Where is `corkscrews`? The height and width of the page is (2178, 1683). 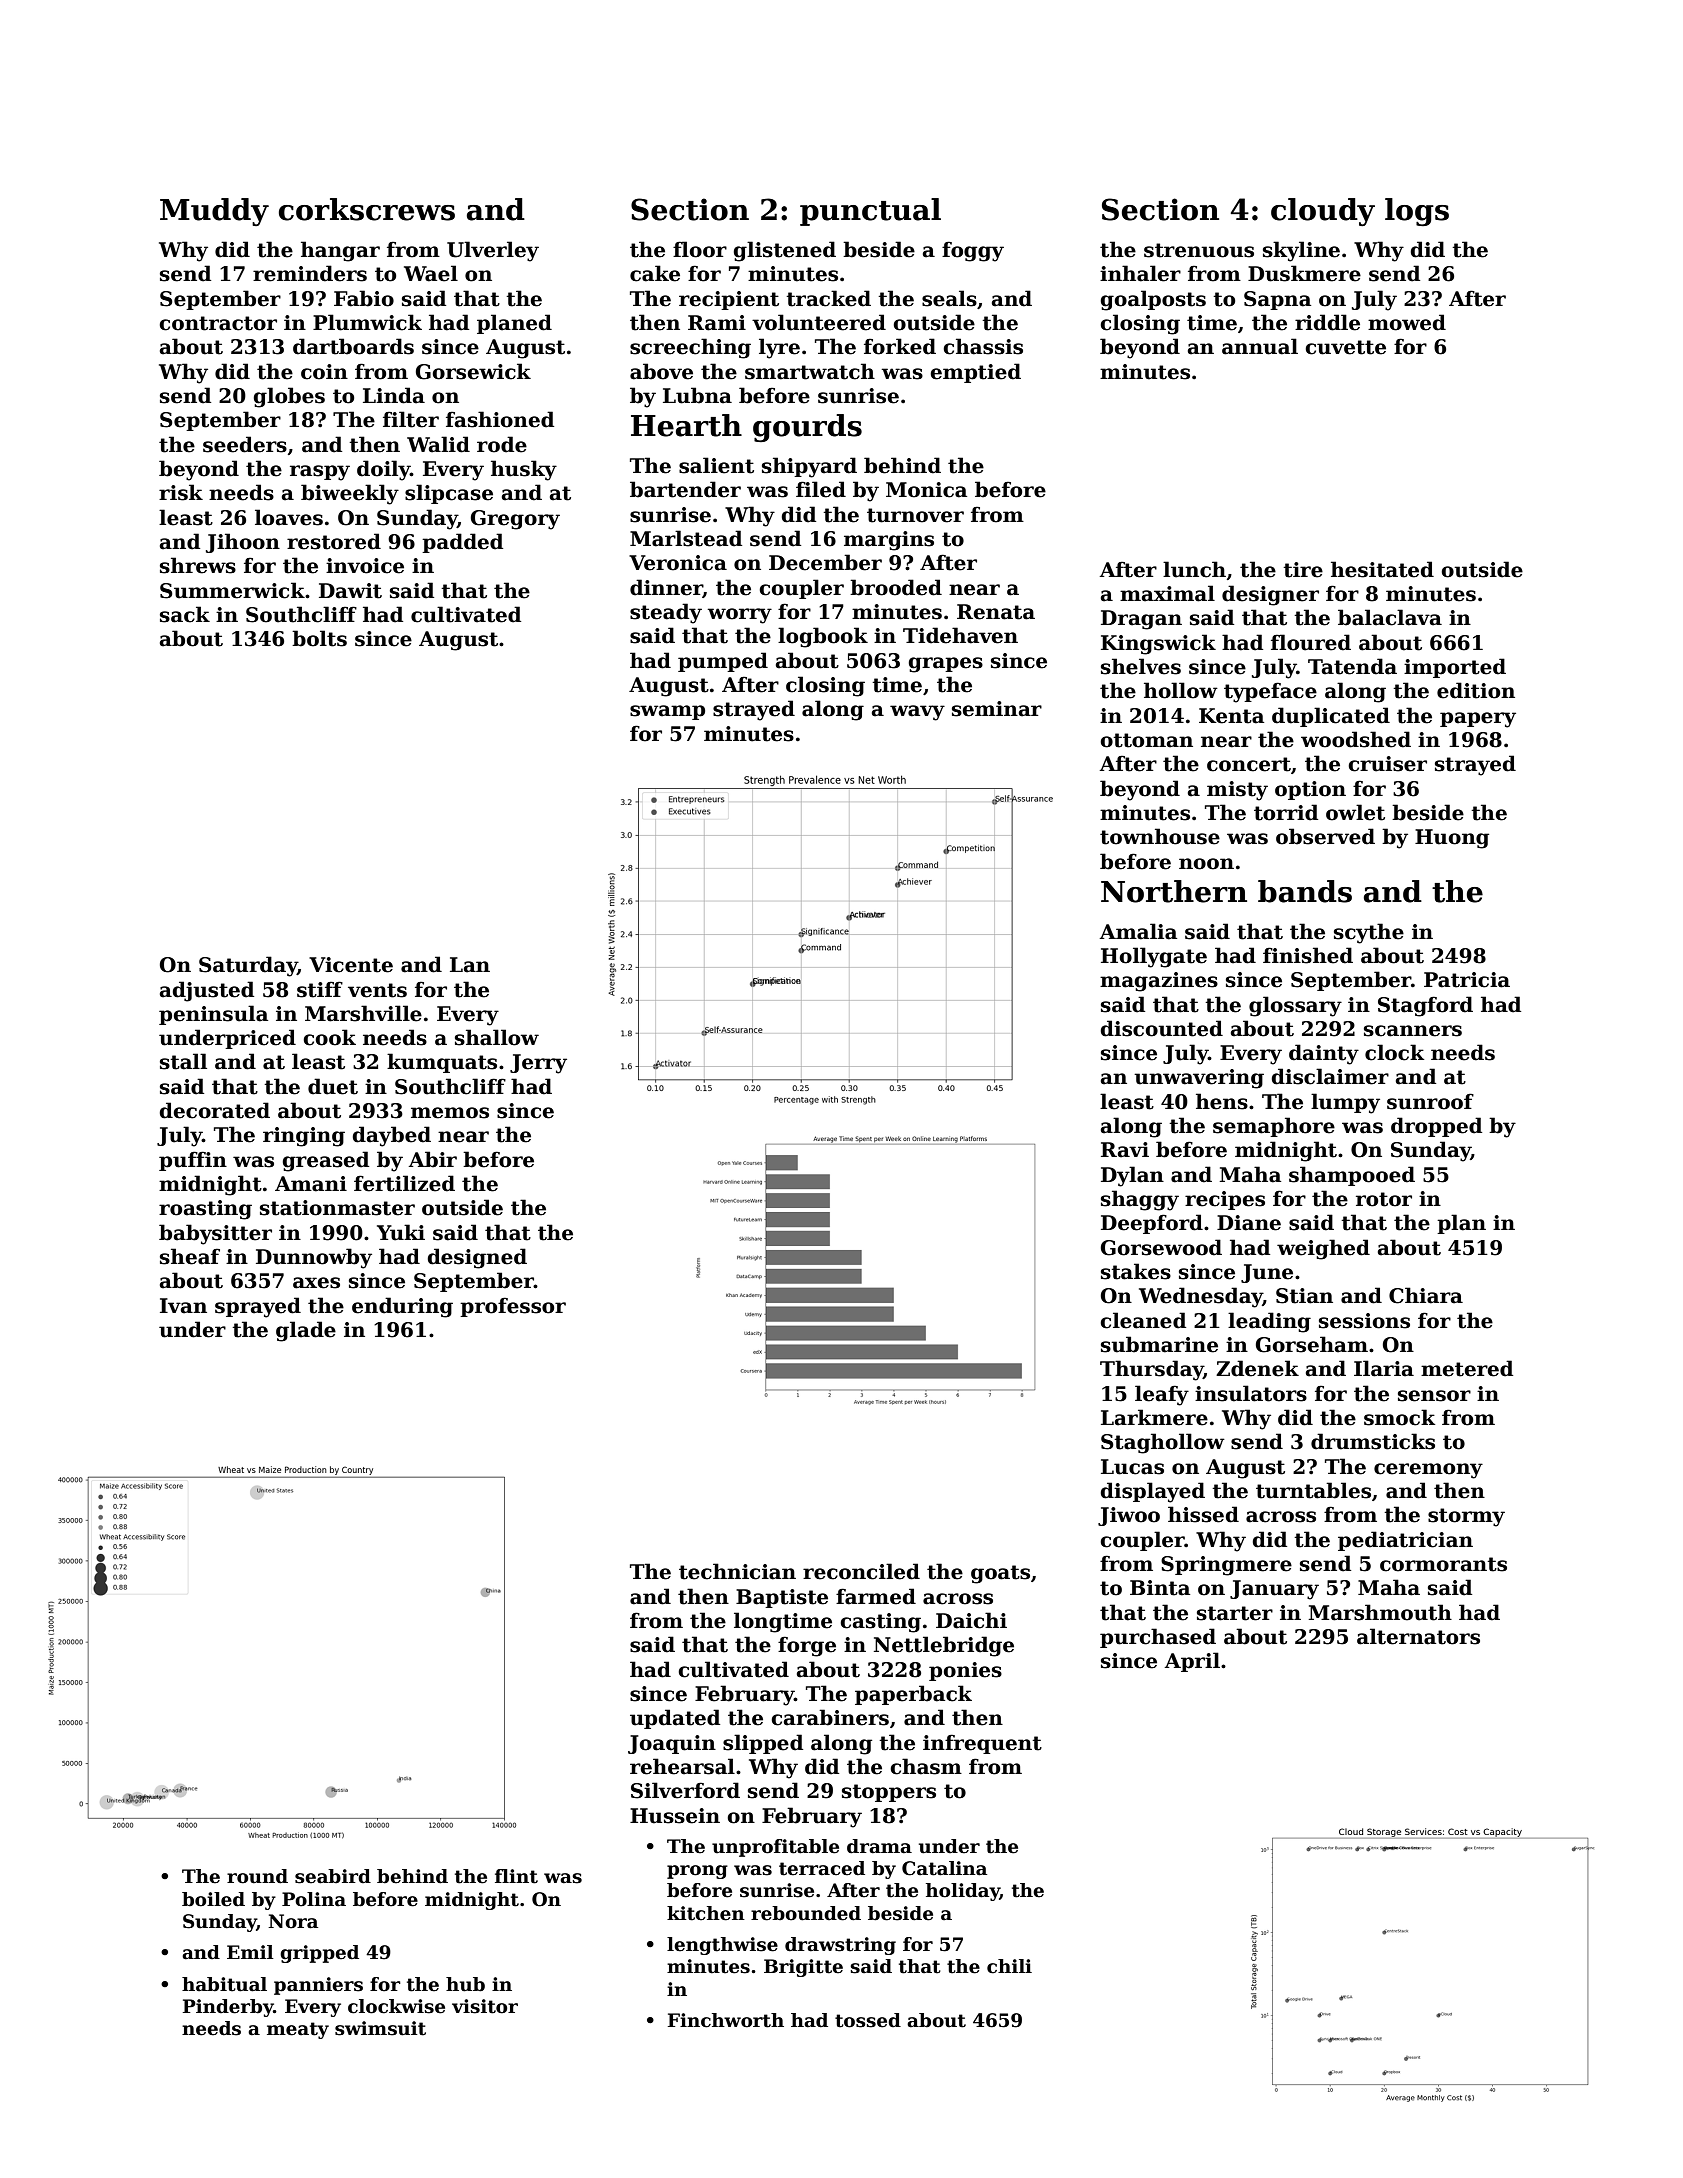 corkscrews is located at coordinates (367, 209).
